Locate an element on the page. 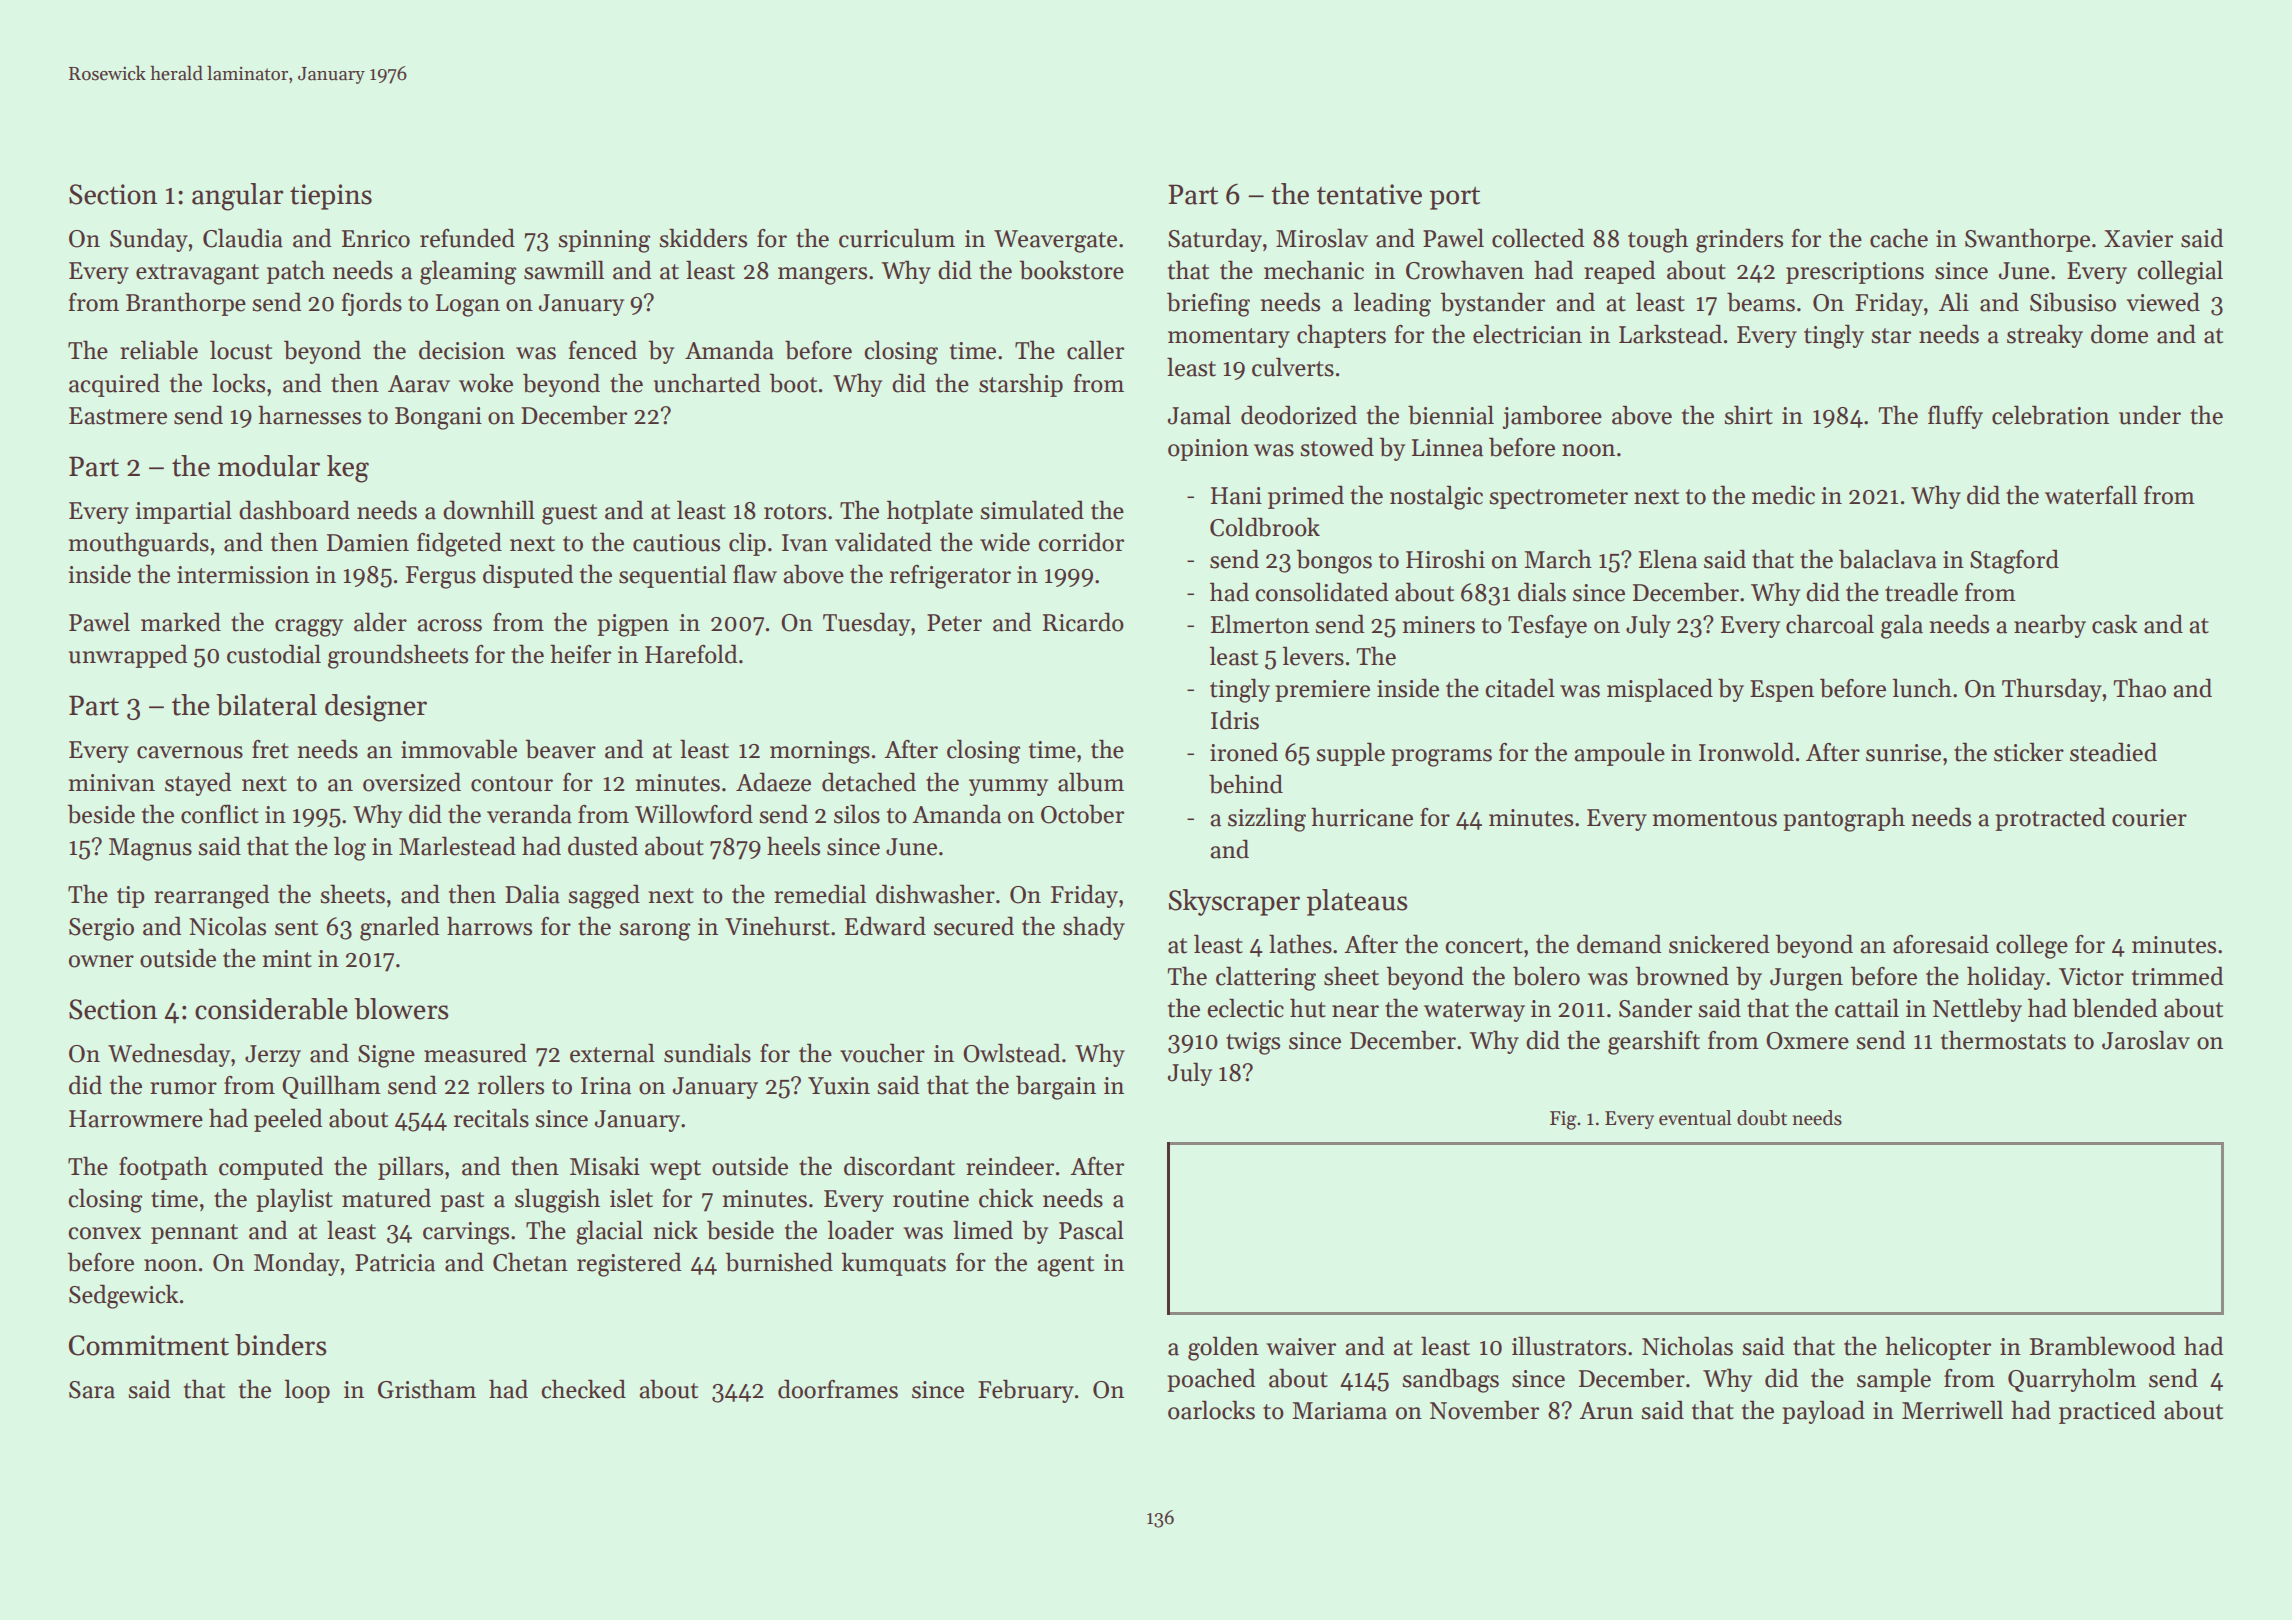  waiver is located at coordinates (1301, 1347).
